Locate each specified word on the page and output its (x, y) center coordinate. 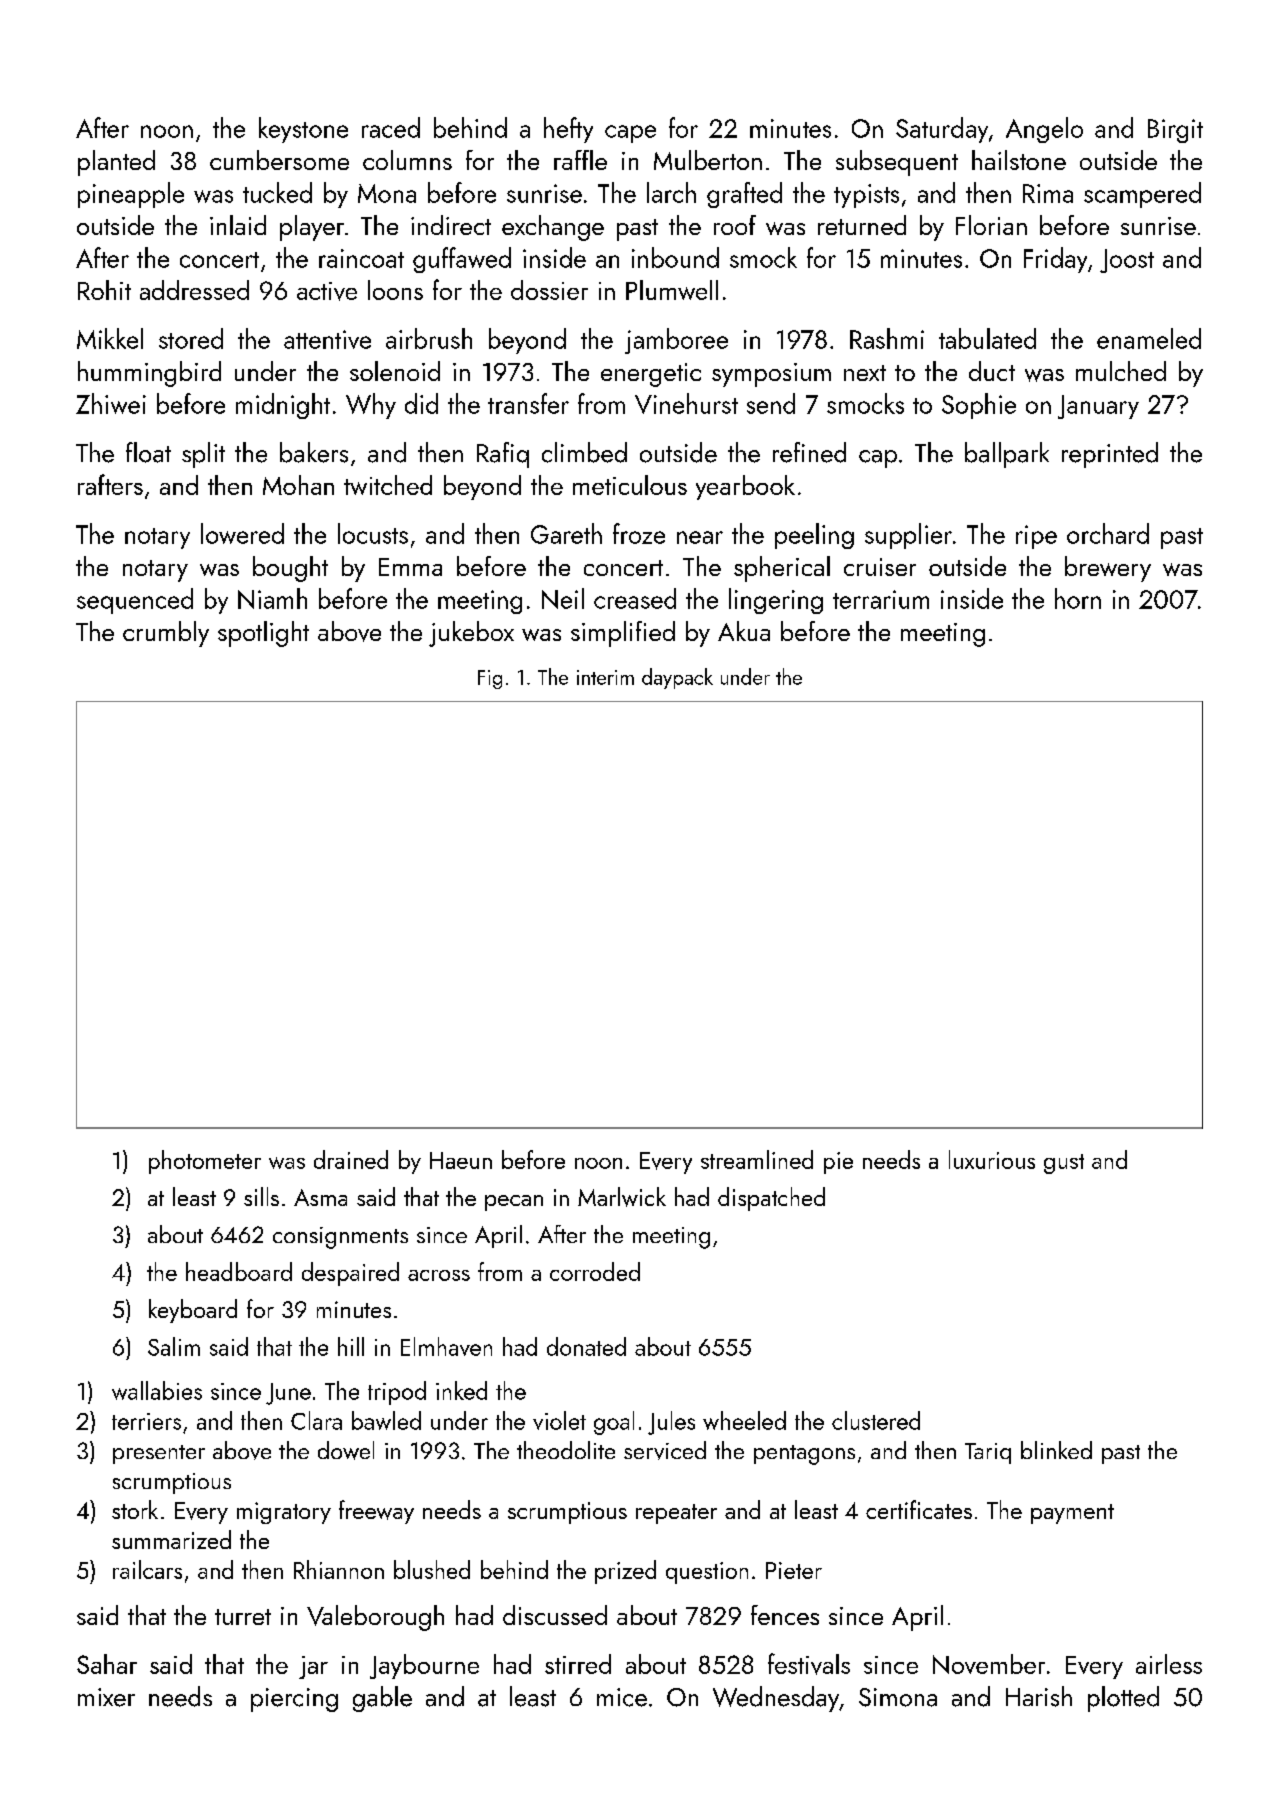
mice (622, 1697)
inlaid (238, 225)
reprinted (1110, 455)
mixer (106, 1697)
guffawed (462, 260)
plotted (1123, 1699)
